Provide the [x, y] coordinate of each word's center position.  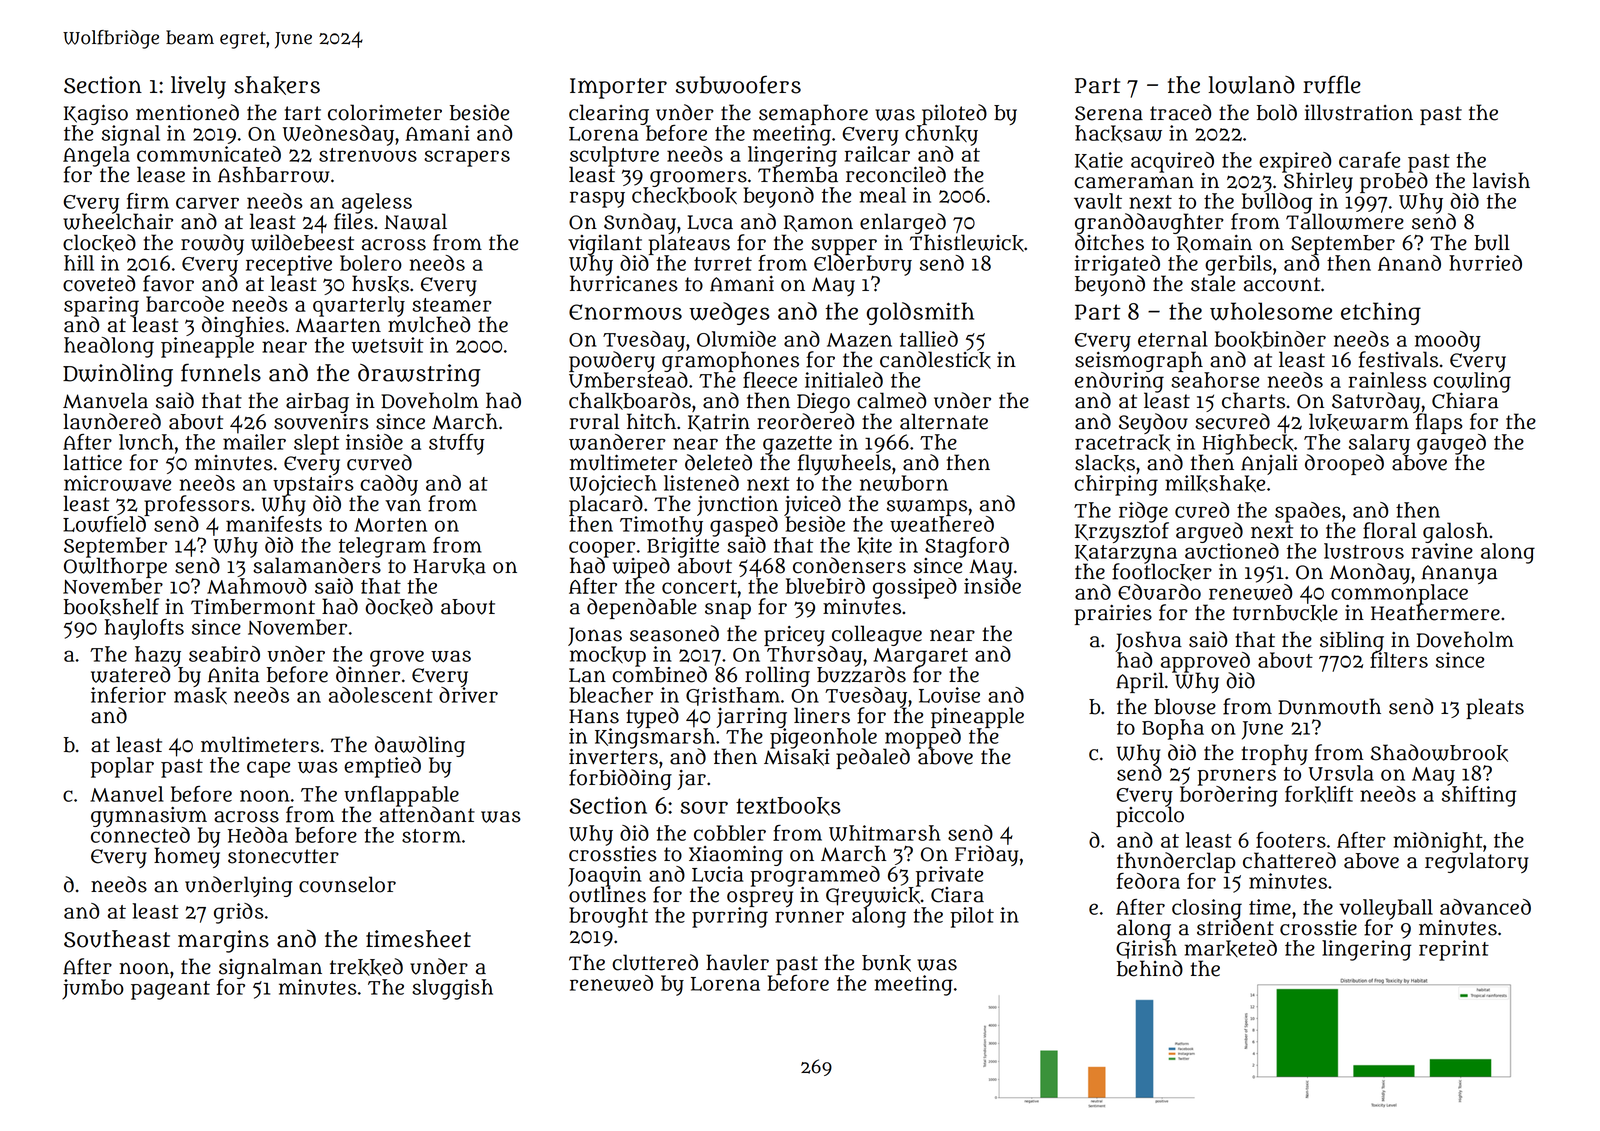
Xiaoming [736, 856]
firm [147, 201]
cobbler [730, 833]
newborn [904, 483]
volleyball [1386, 909]
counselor [347, 884]
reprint [1454, 950]
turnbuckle [1285, 613]
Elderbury [863, 265]
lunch [146, 442]
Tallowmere [1345, 222]
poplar [122, 767]
